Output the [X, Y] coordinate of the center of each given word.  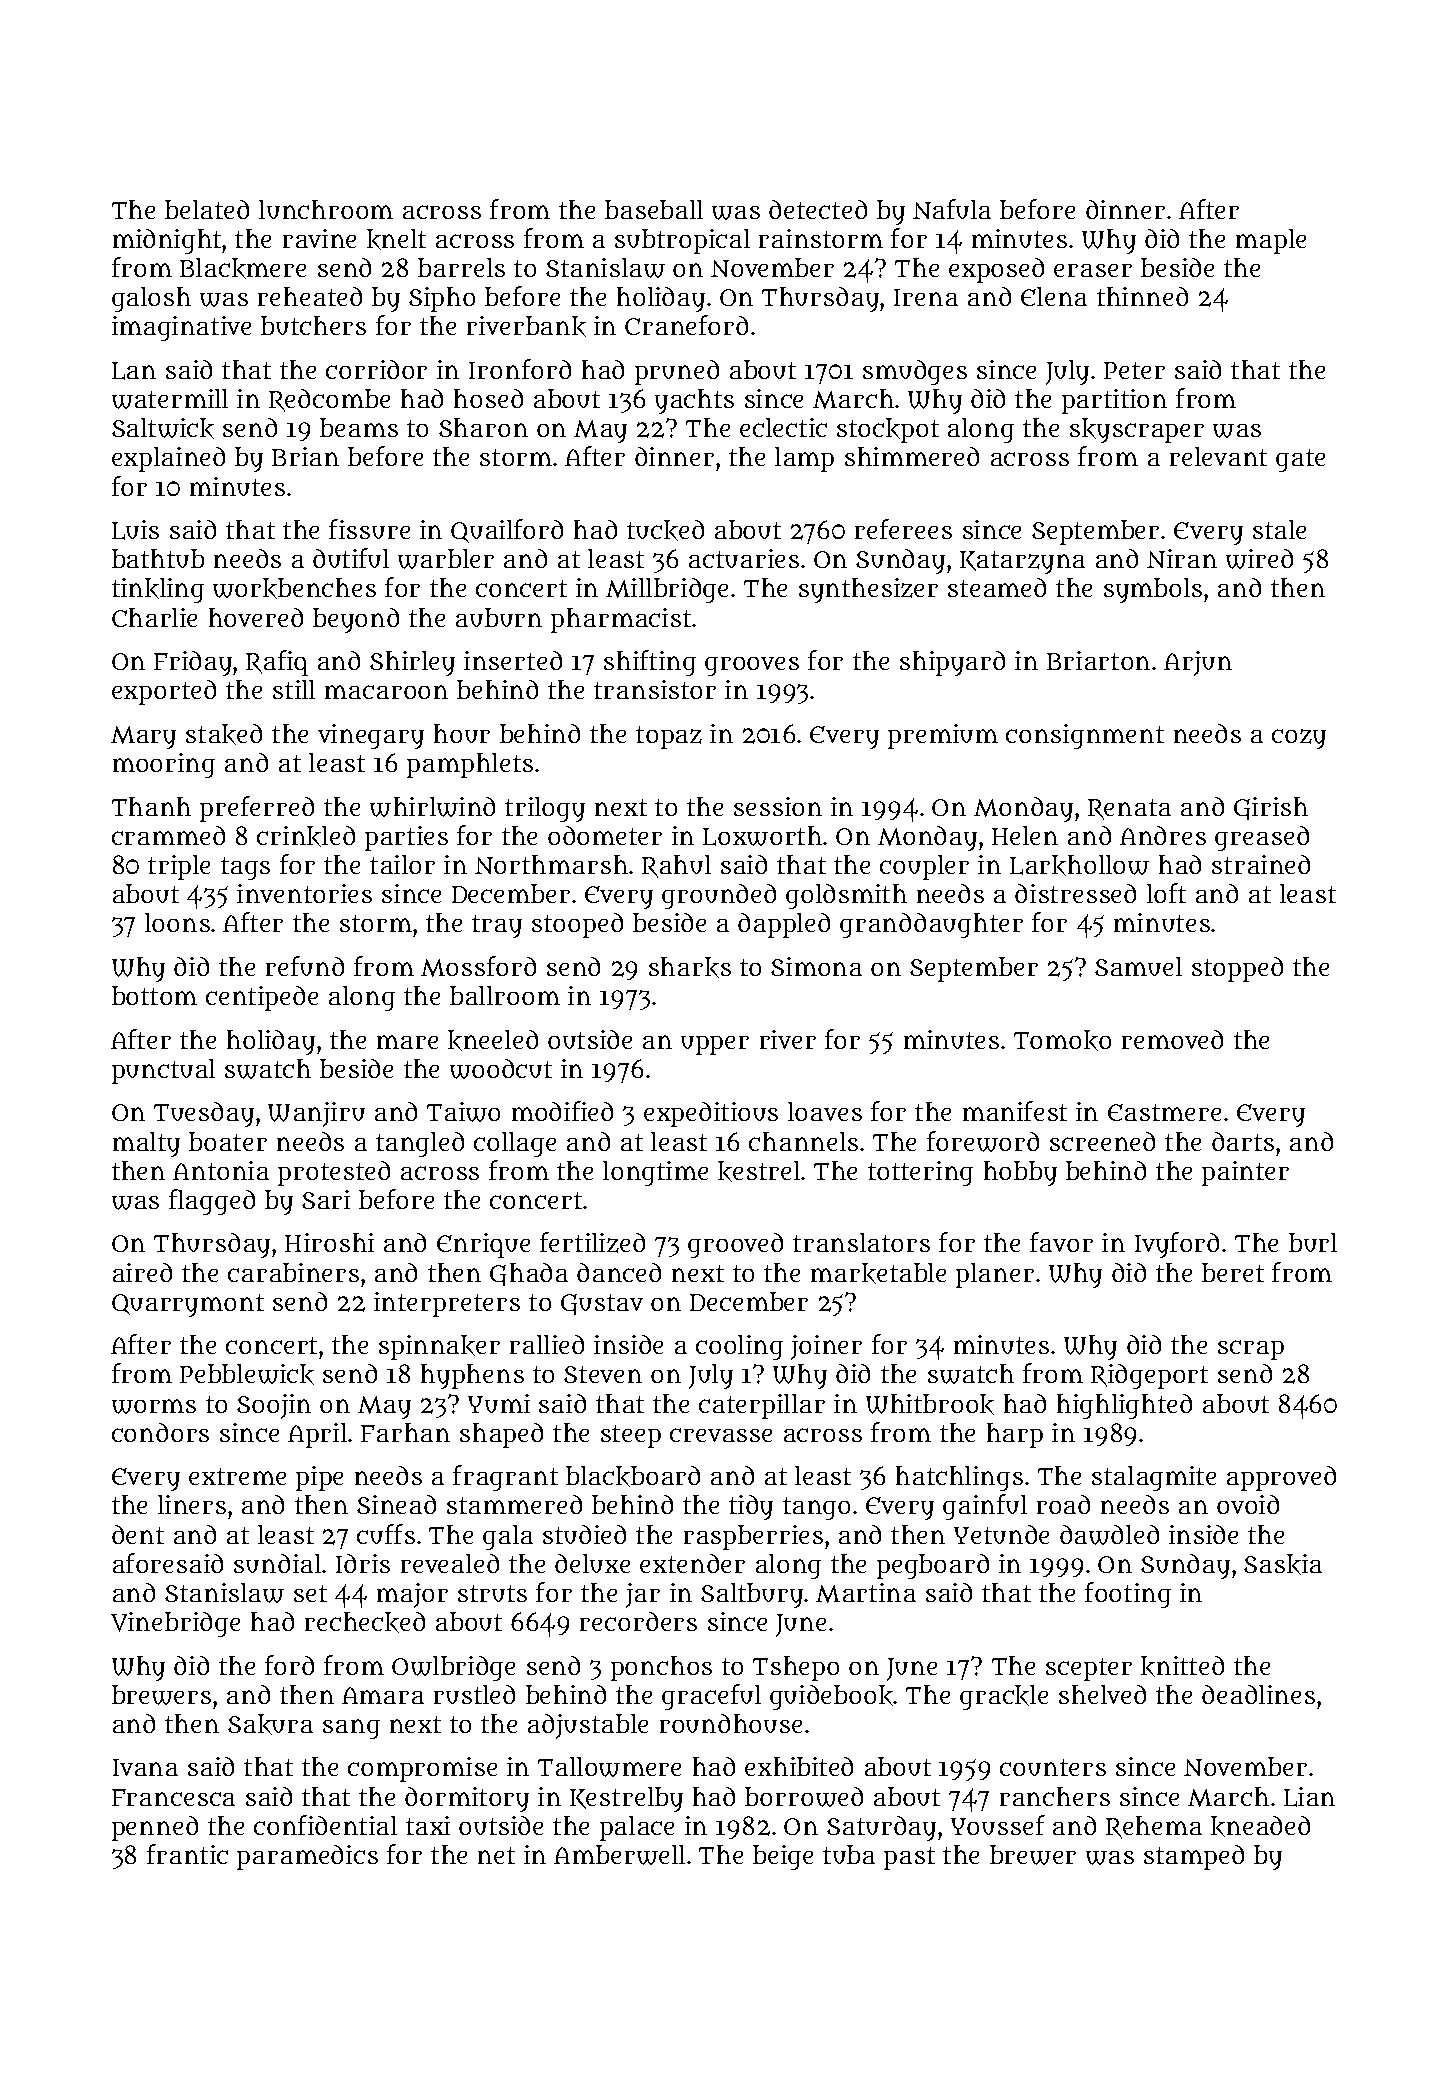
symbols [1153, 590]
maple [1271, 241]
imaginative [181, 328]
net [496, 1855]
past [909, 1858]
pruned [677, 372]
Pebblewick [247, 1374]
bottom [154, 995]
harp [1015, 1435]
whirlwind [432, 807]
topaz [669, 737]
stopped [1237, 969]
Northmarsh [551, 864]
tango [816, 1508]
